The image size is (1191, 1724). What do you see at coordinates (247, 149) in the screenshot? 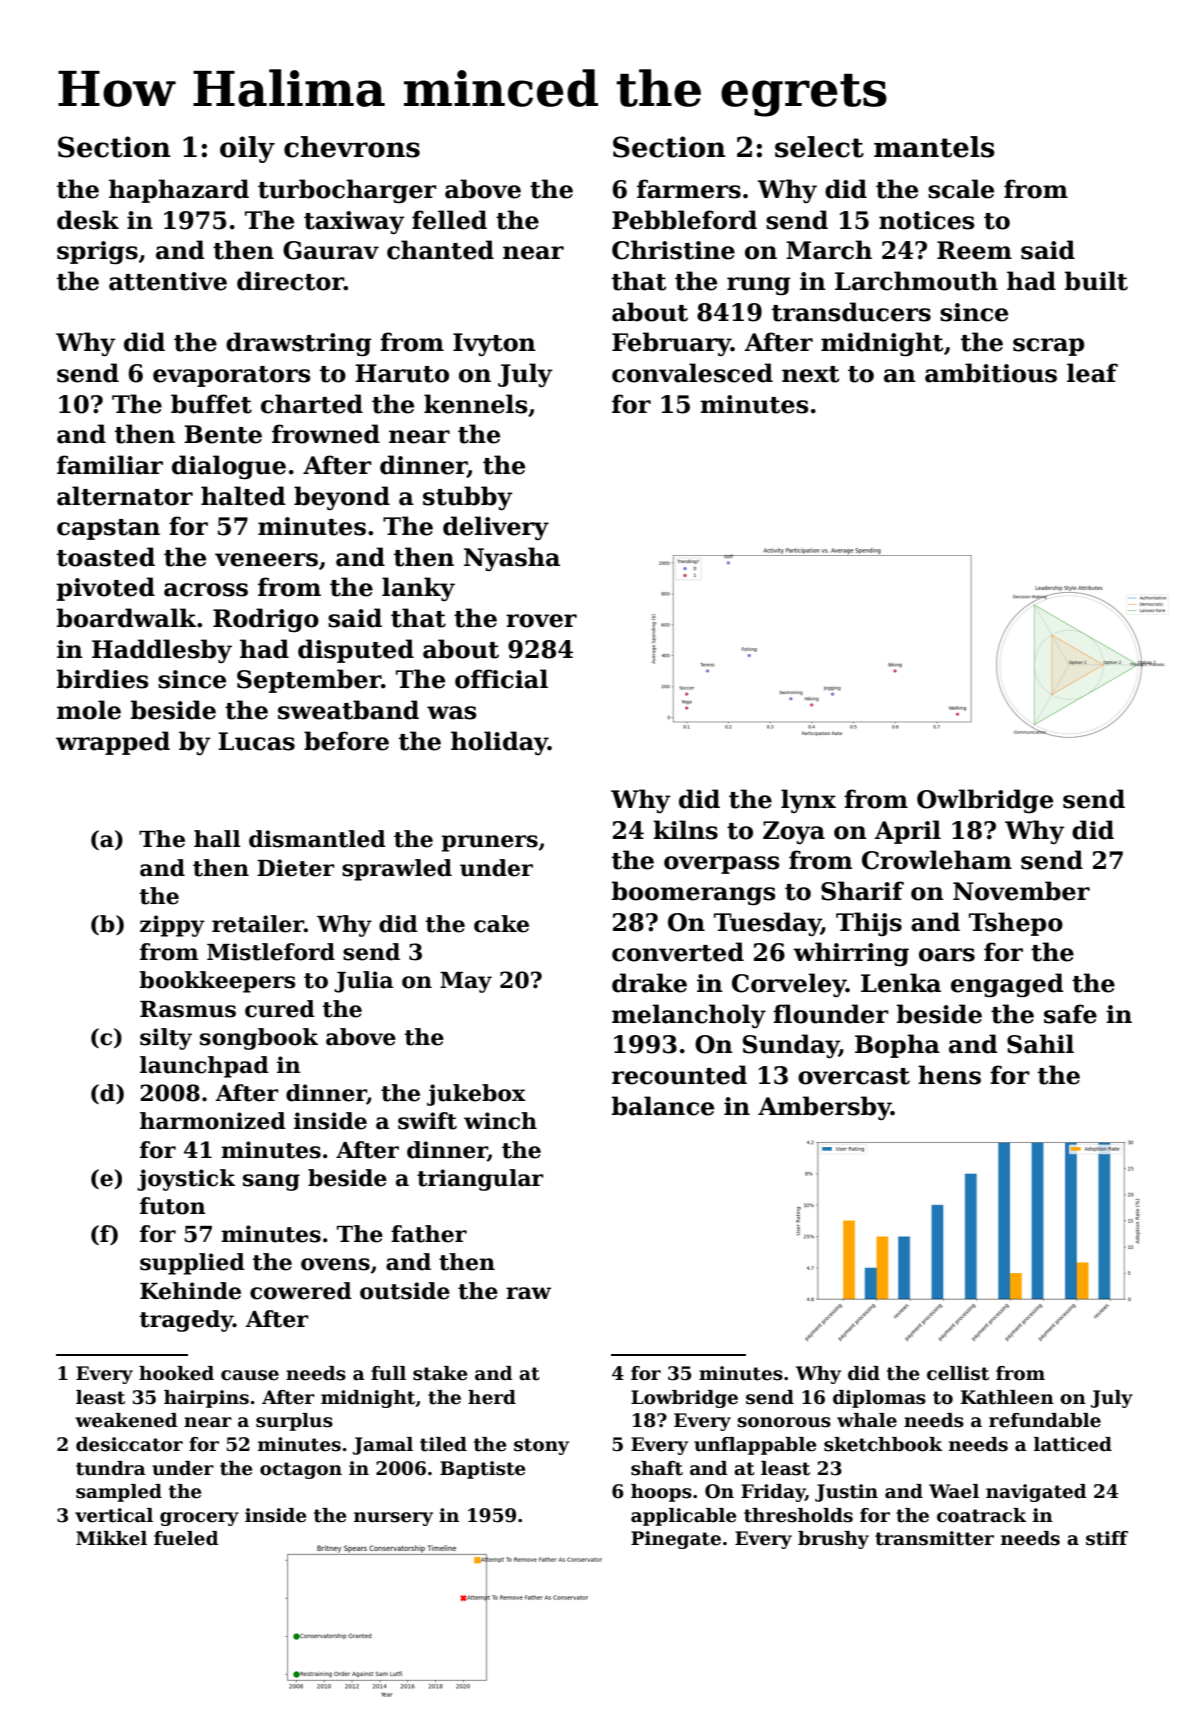
I see `oily` at bounding box center [247, 149].
